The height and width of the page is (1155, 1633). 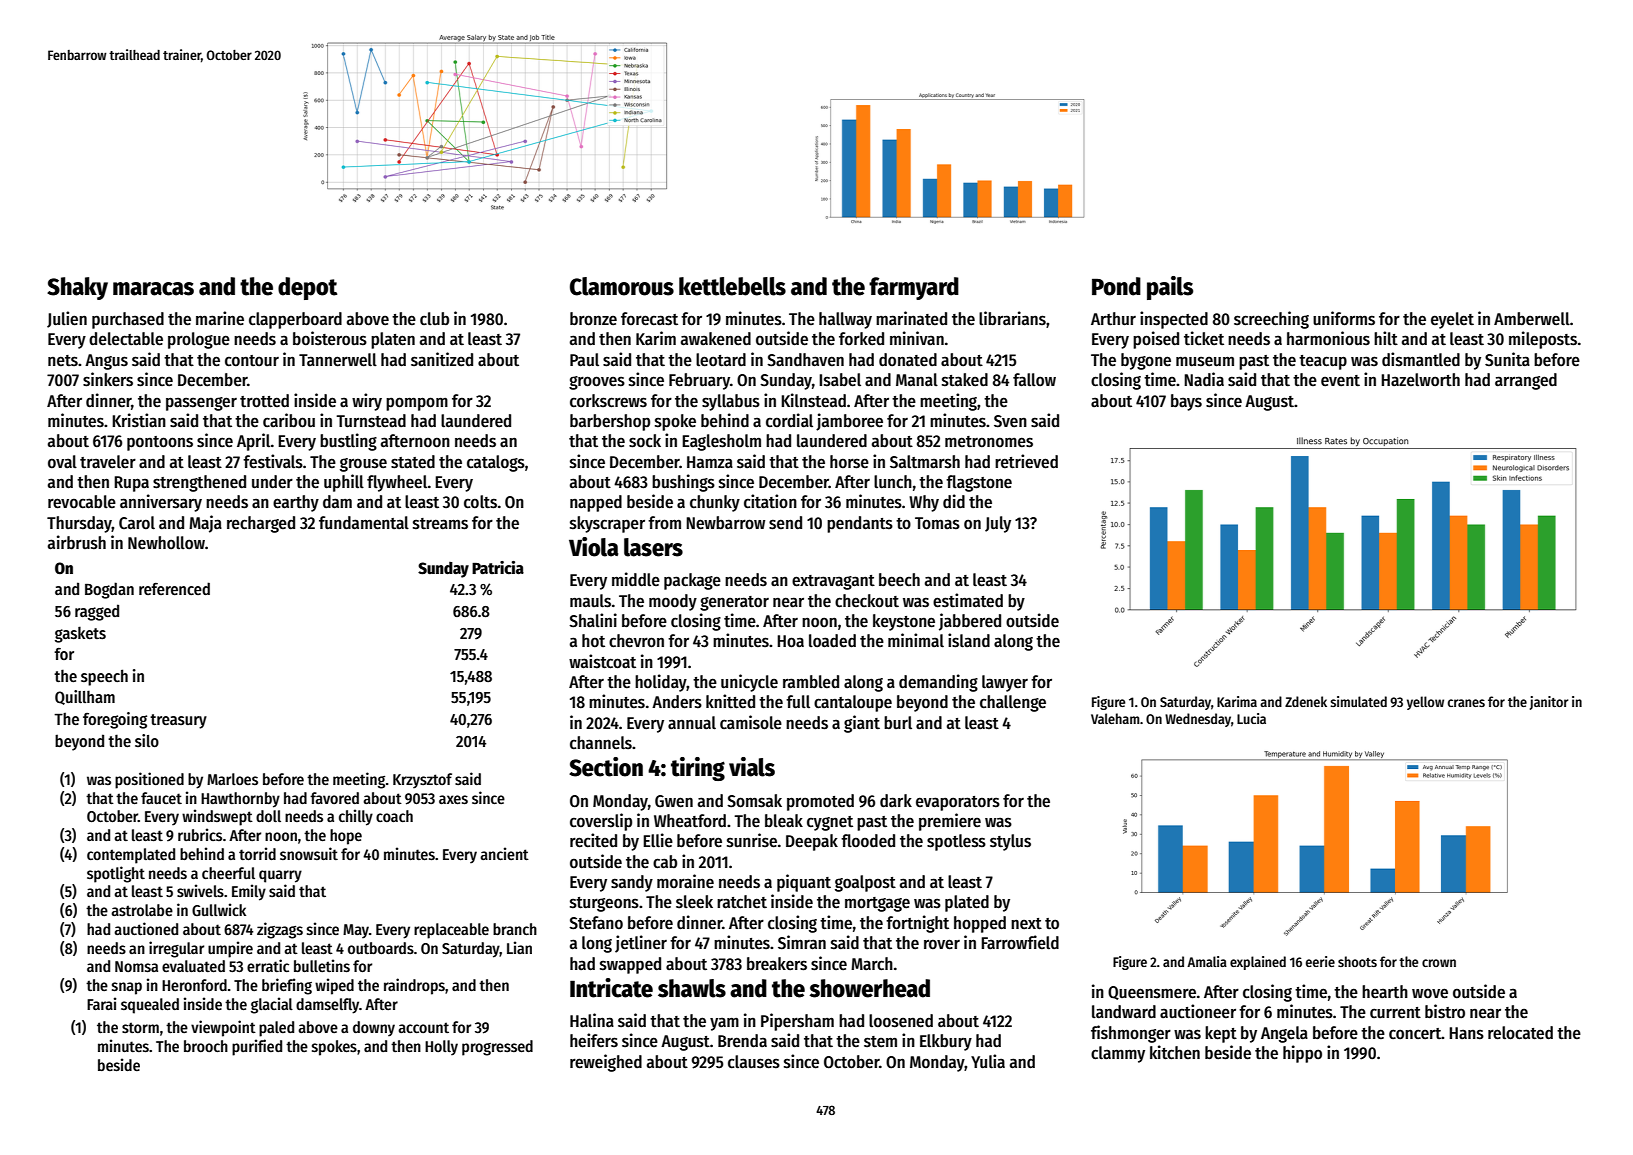 I want to click on Hazelworth, so click(x=1420, y=380).
